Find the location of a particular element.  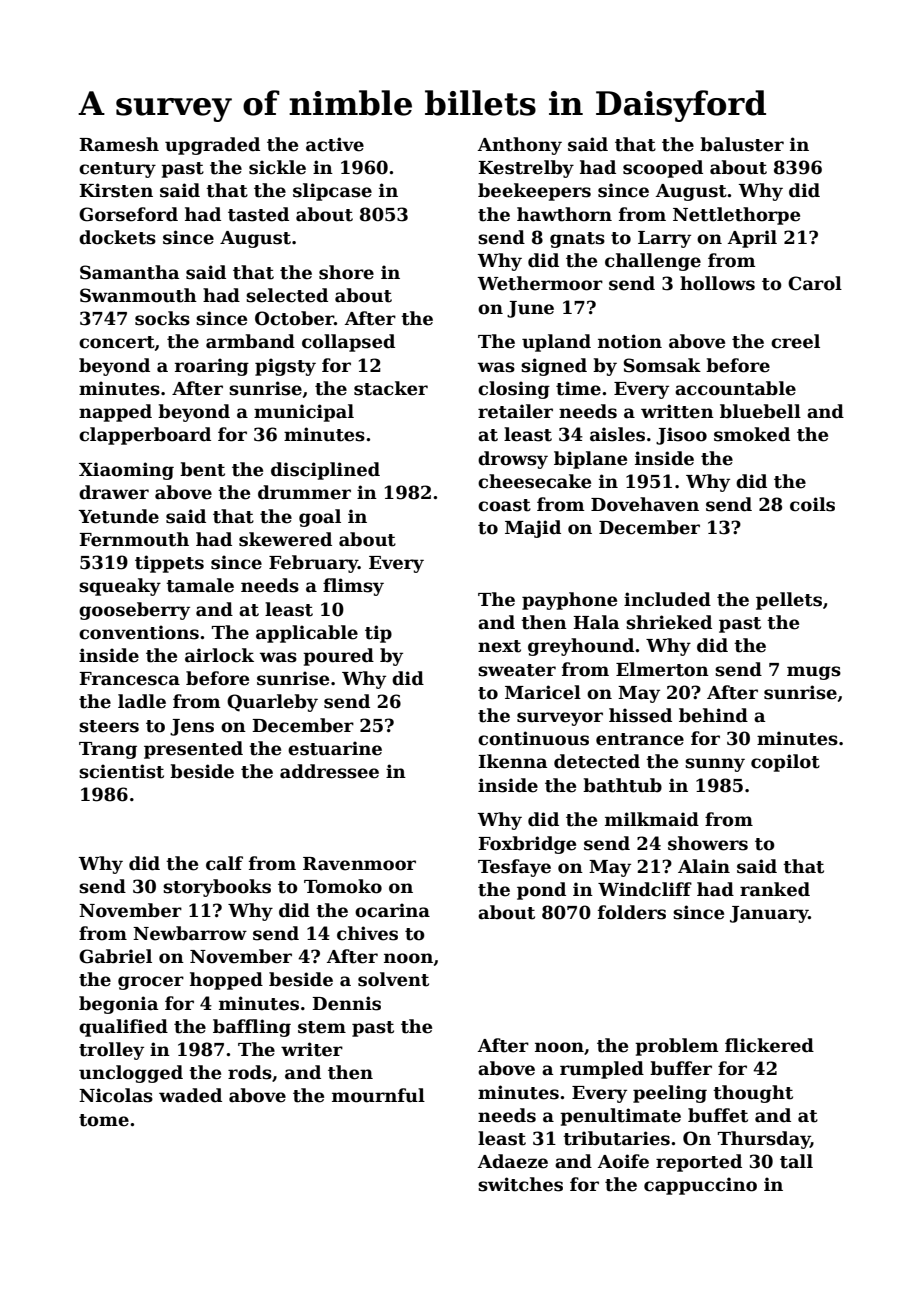

Carol is located at coordinates (815, 283).
